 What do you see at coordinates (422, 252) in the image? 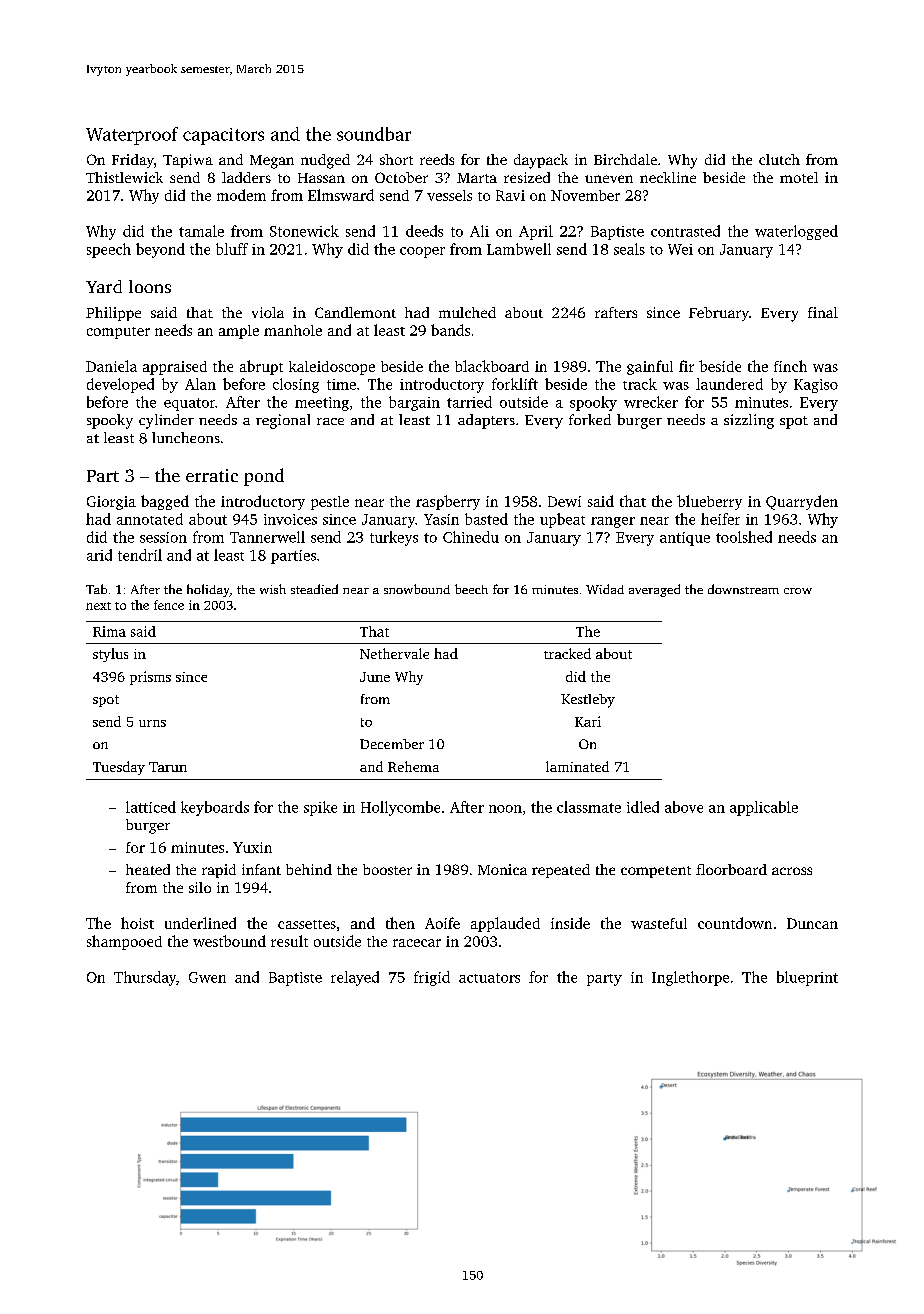
I see `cooper` at bounding box center [422, 252].
